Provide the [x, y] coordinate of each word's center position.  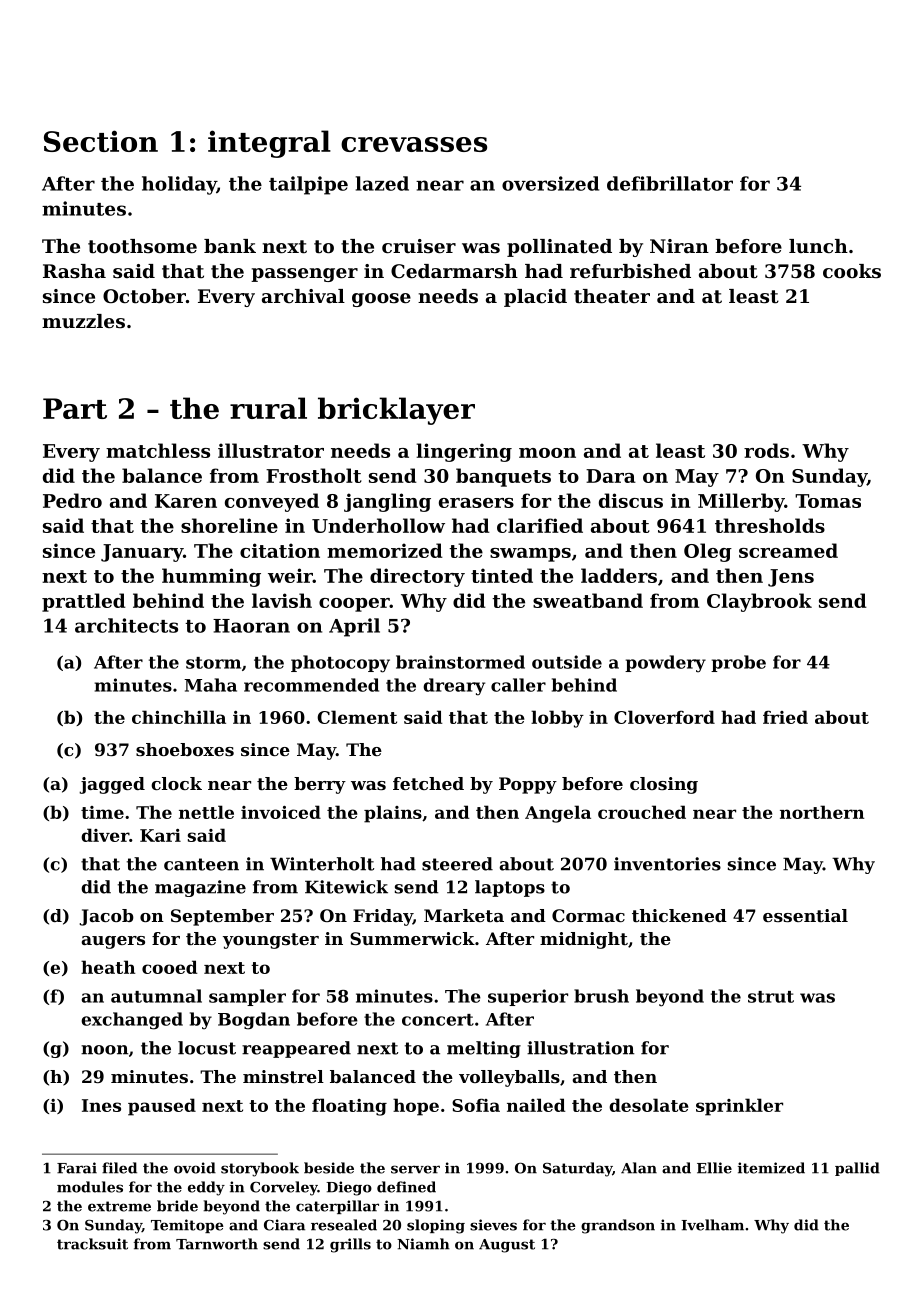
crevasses [414, 144]
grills [350, 1245]
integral [269, 144]
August [507, 1246]
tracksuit [92, 1244]
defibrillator [670, 183]
